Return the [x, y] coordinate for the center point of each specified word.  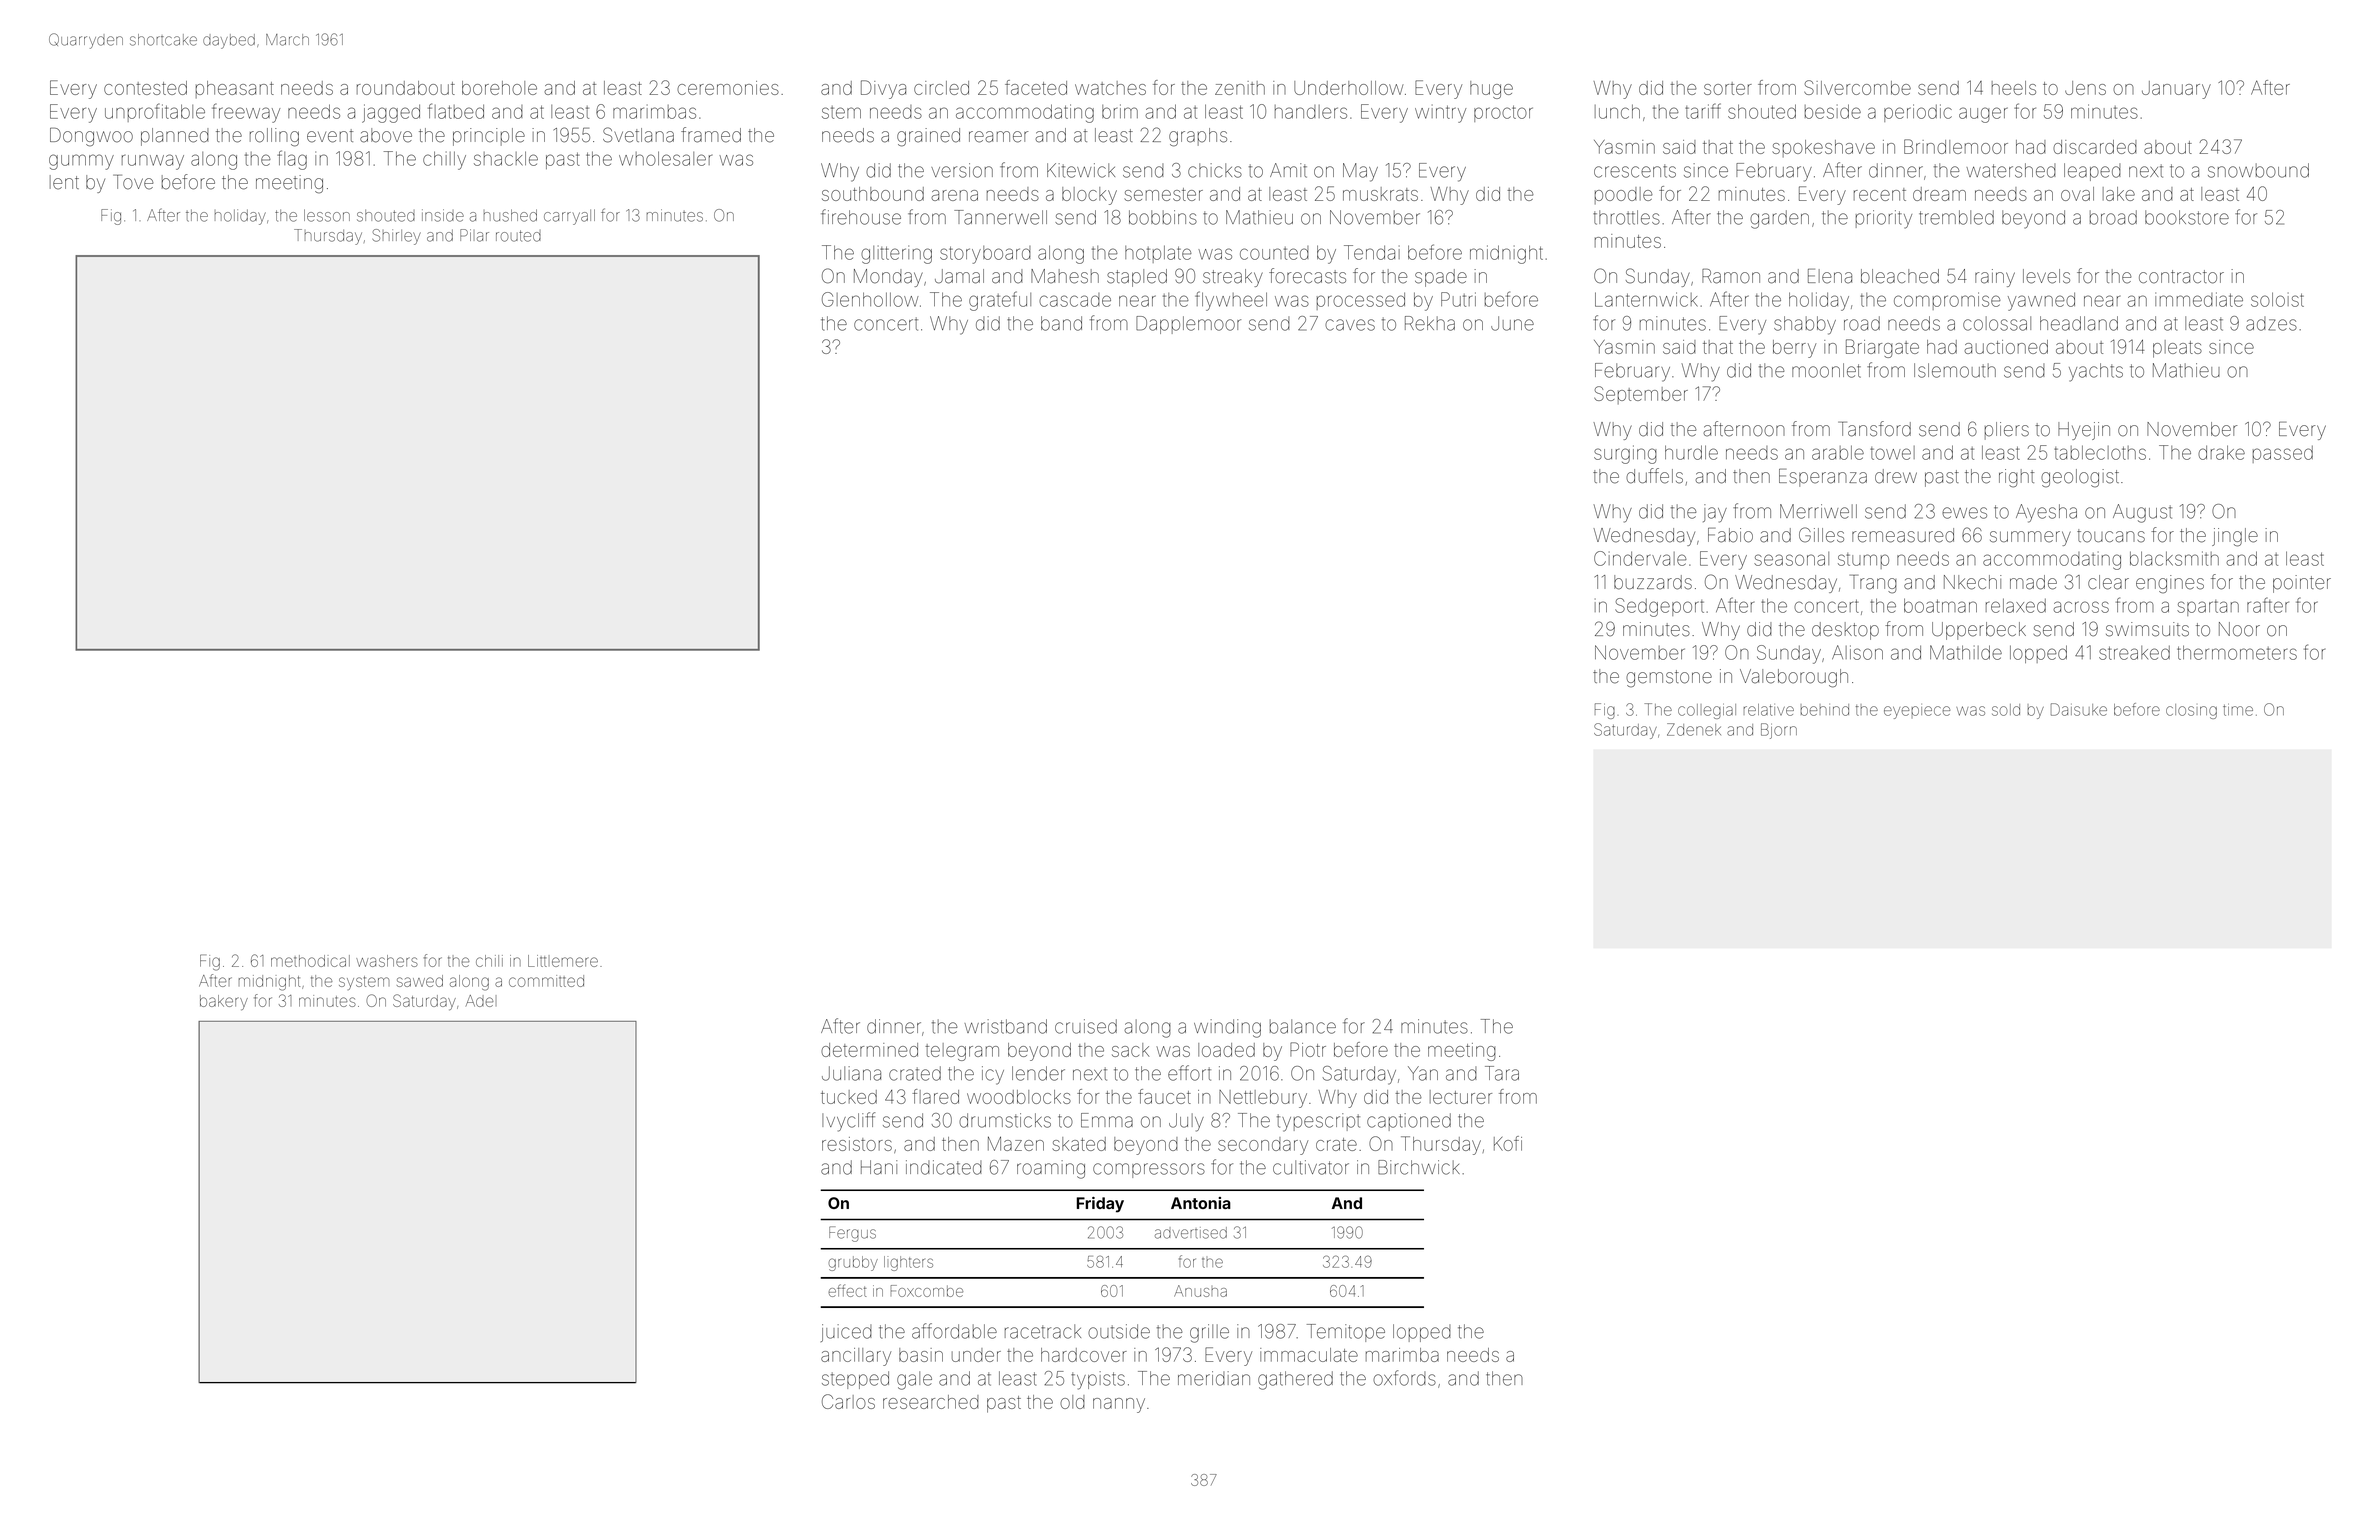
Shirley [396, 237]
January [2176, 90]
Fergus [852, 1234]
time [2238, 710]
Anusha [1200, 1291]
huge [1491, 90]
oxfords [1404, 1378]
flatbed [456, 111]
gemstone [1669, 678]
